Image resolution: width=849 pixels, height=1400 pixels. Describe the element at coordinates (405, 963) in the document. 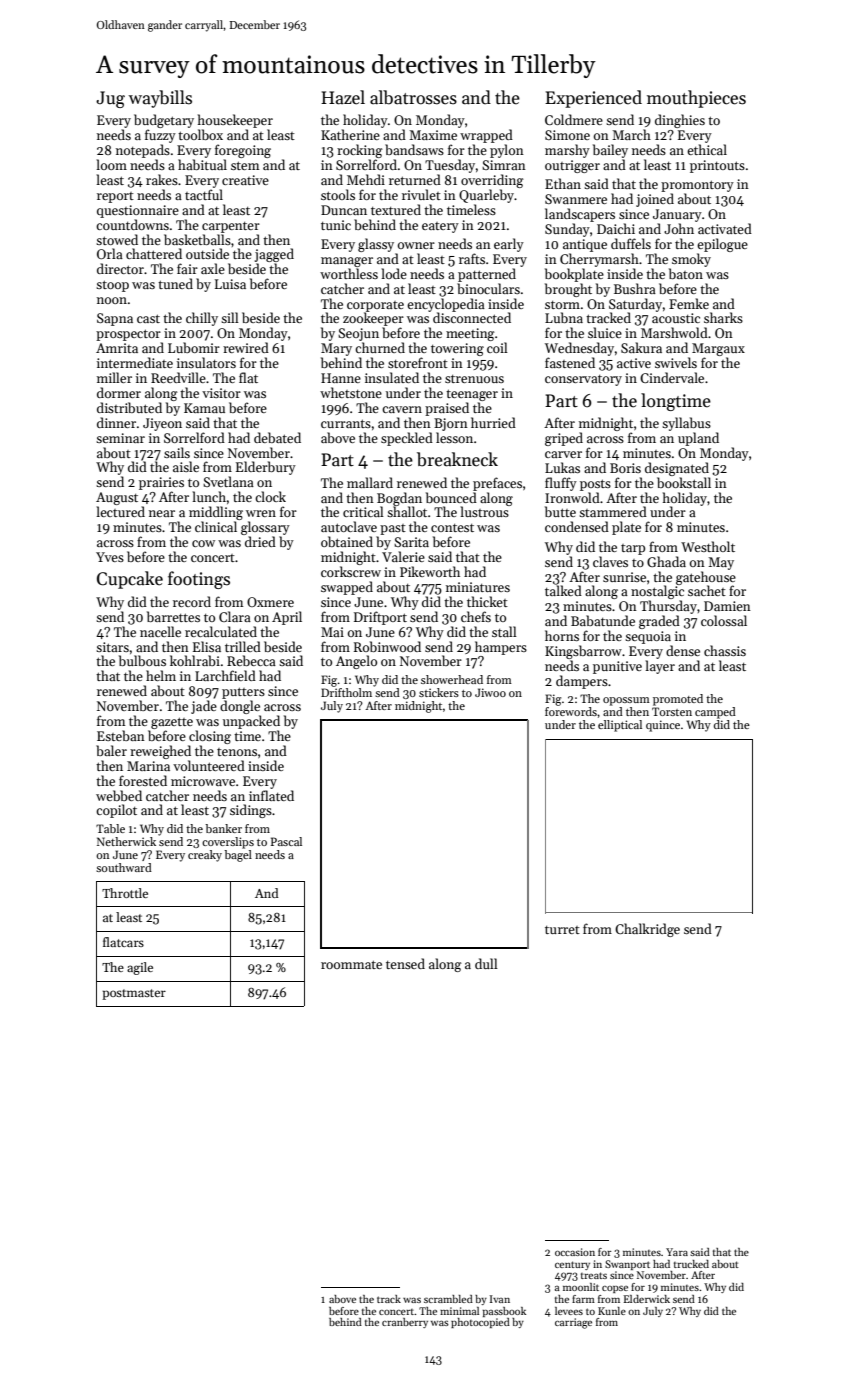

I see `tensed` at that location.
